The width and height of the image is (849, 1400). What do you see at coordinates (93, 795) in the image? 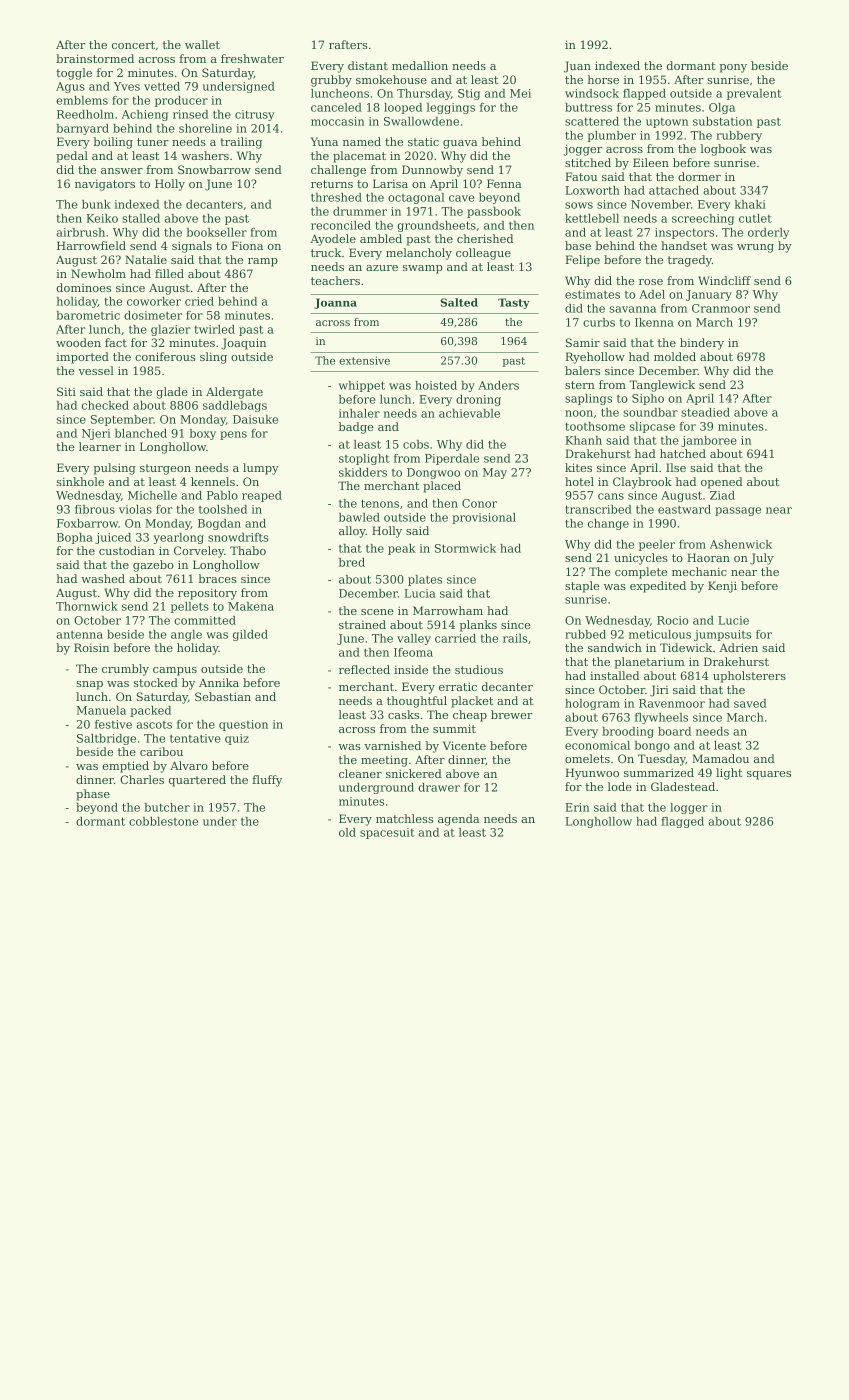
I see `phase` at bounding box center [93, 795].
